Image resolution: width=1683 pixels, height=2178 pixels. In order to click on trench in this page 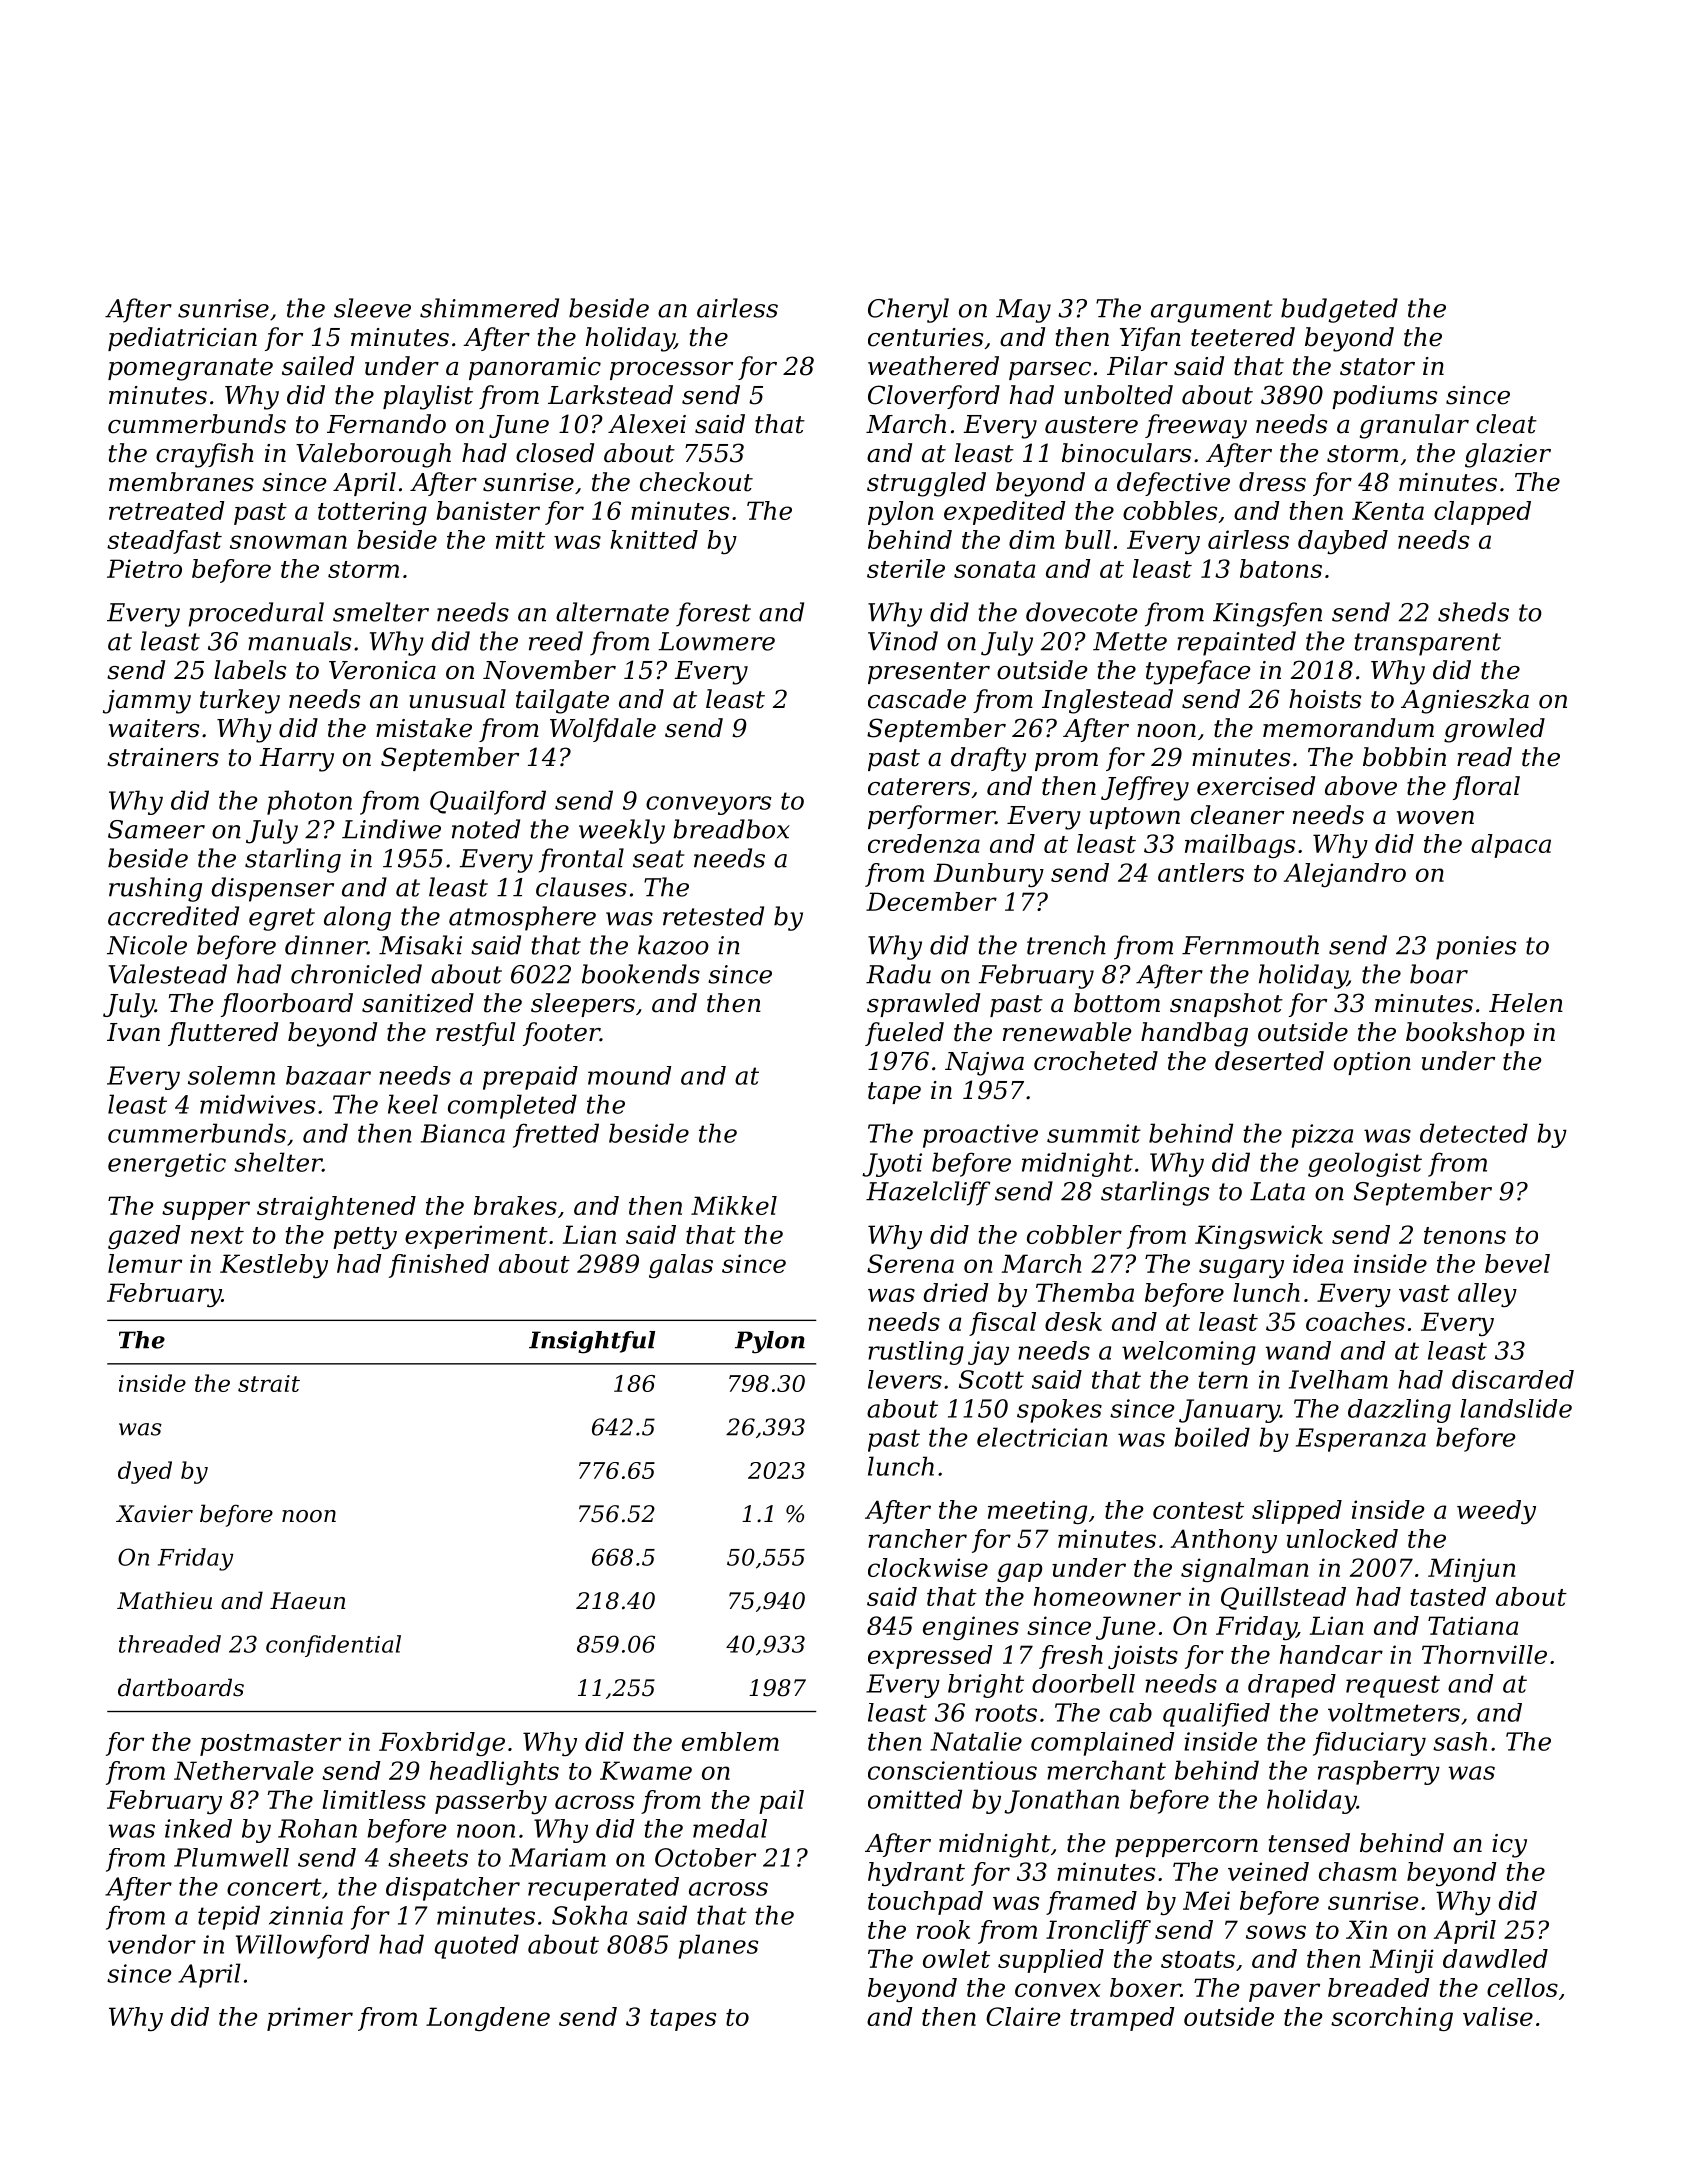, I will do `click(1066, 945)`.
